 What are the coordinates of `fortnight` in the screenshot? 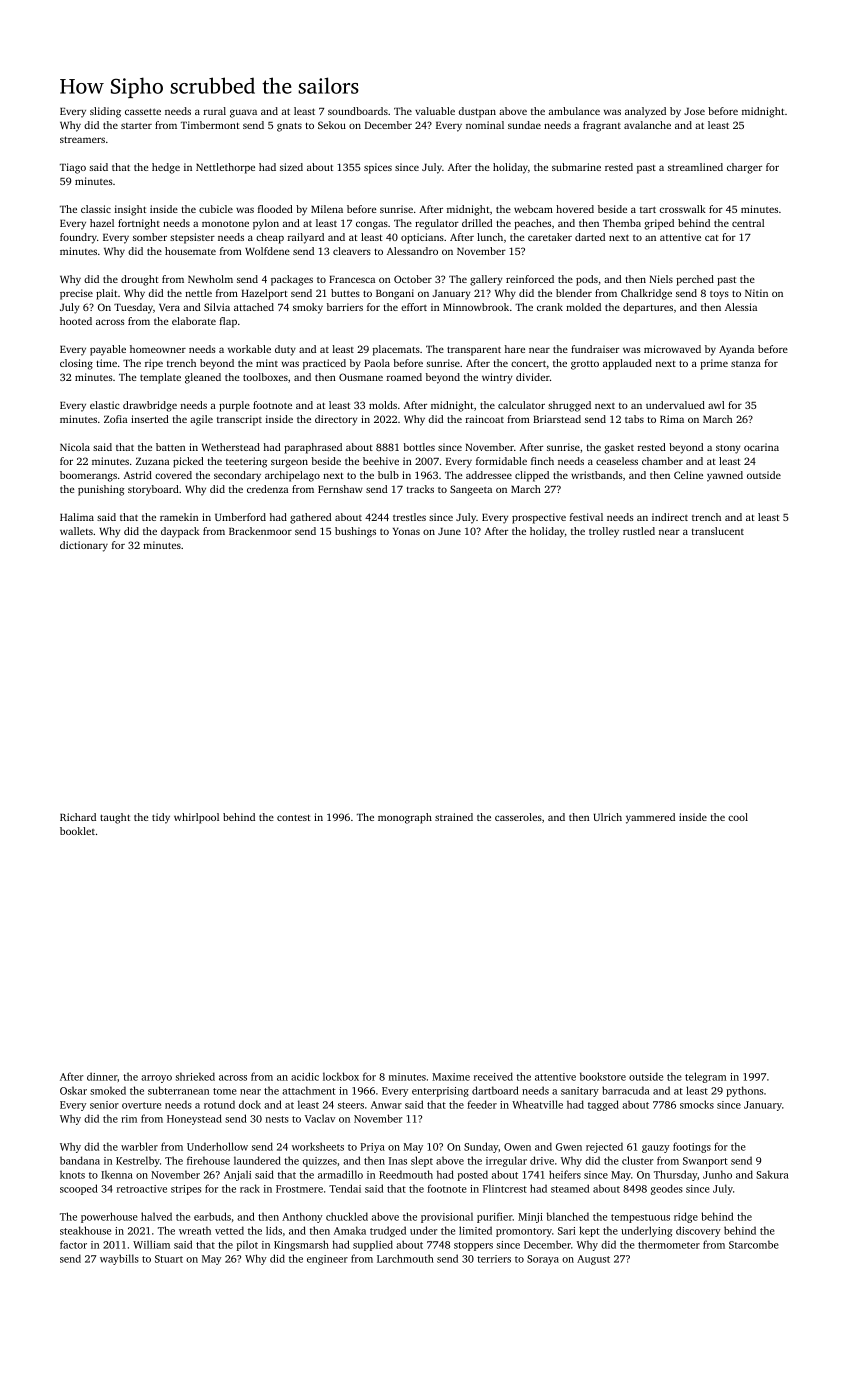 It's located at (139, 224).
